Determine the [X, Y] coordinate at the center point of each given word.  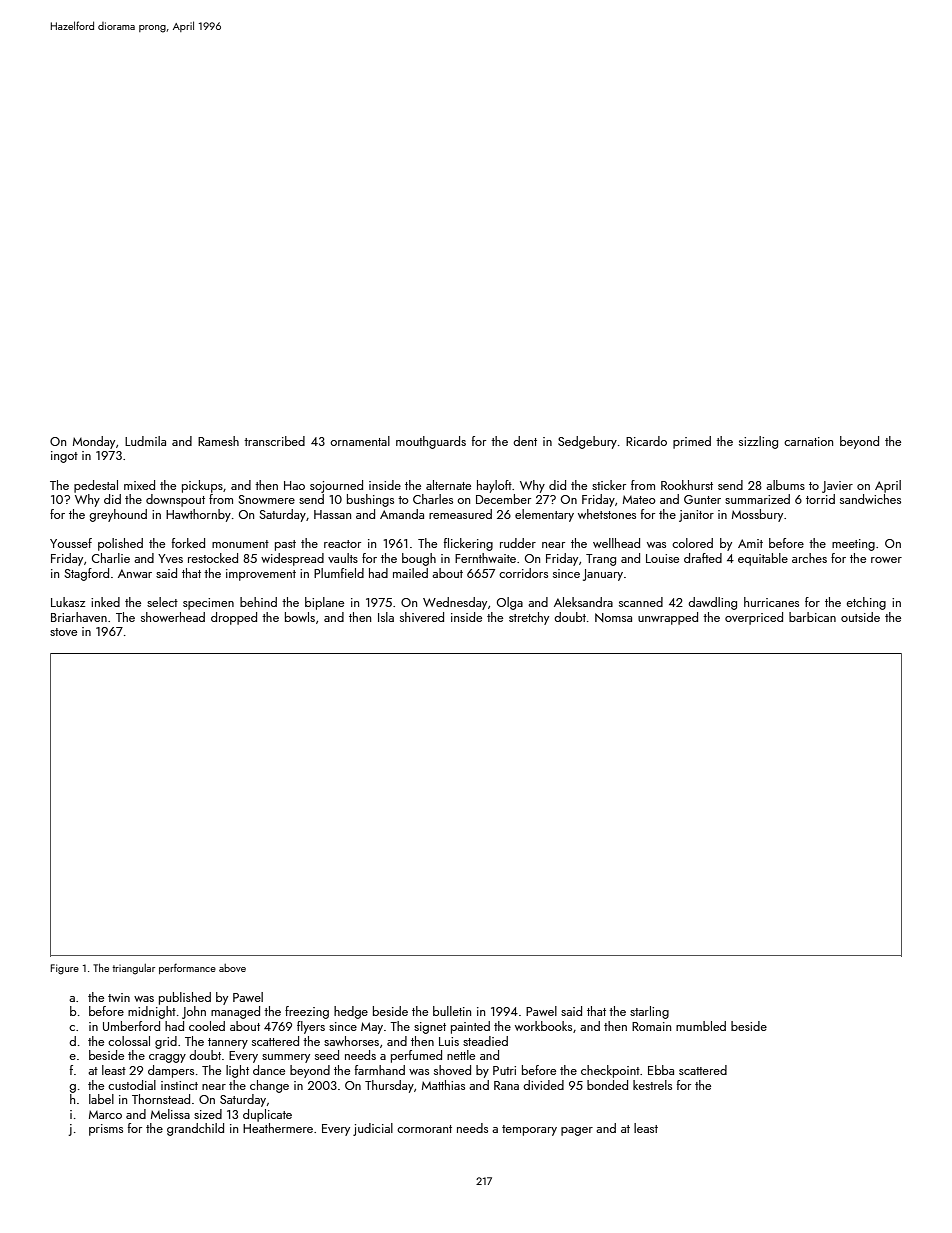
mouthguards [431, 442]
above [232, 968]
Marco [105, 1115]
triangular [133, 969]
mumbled [701, 1026]
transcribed [274, 441]
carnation [808, 441]
